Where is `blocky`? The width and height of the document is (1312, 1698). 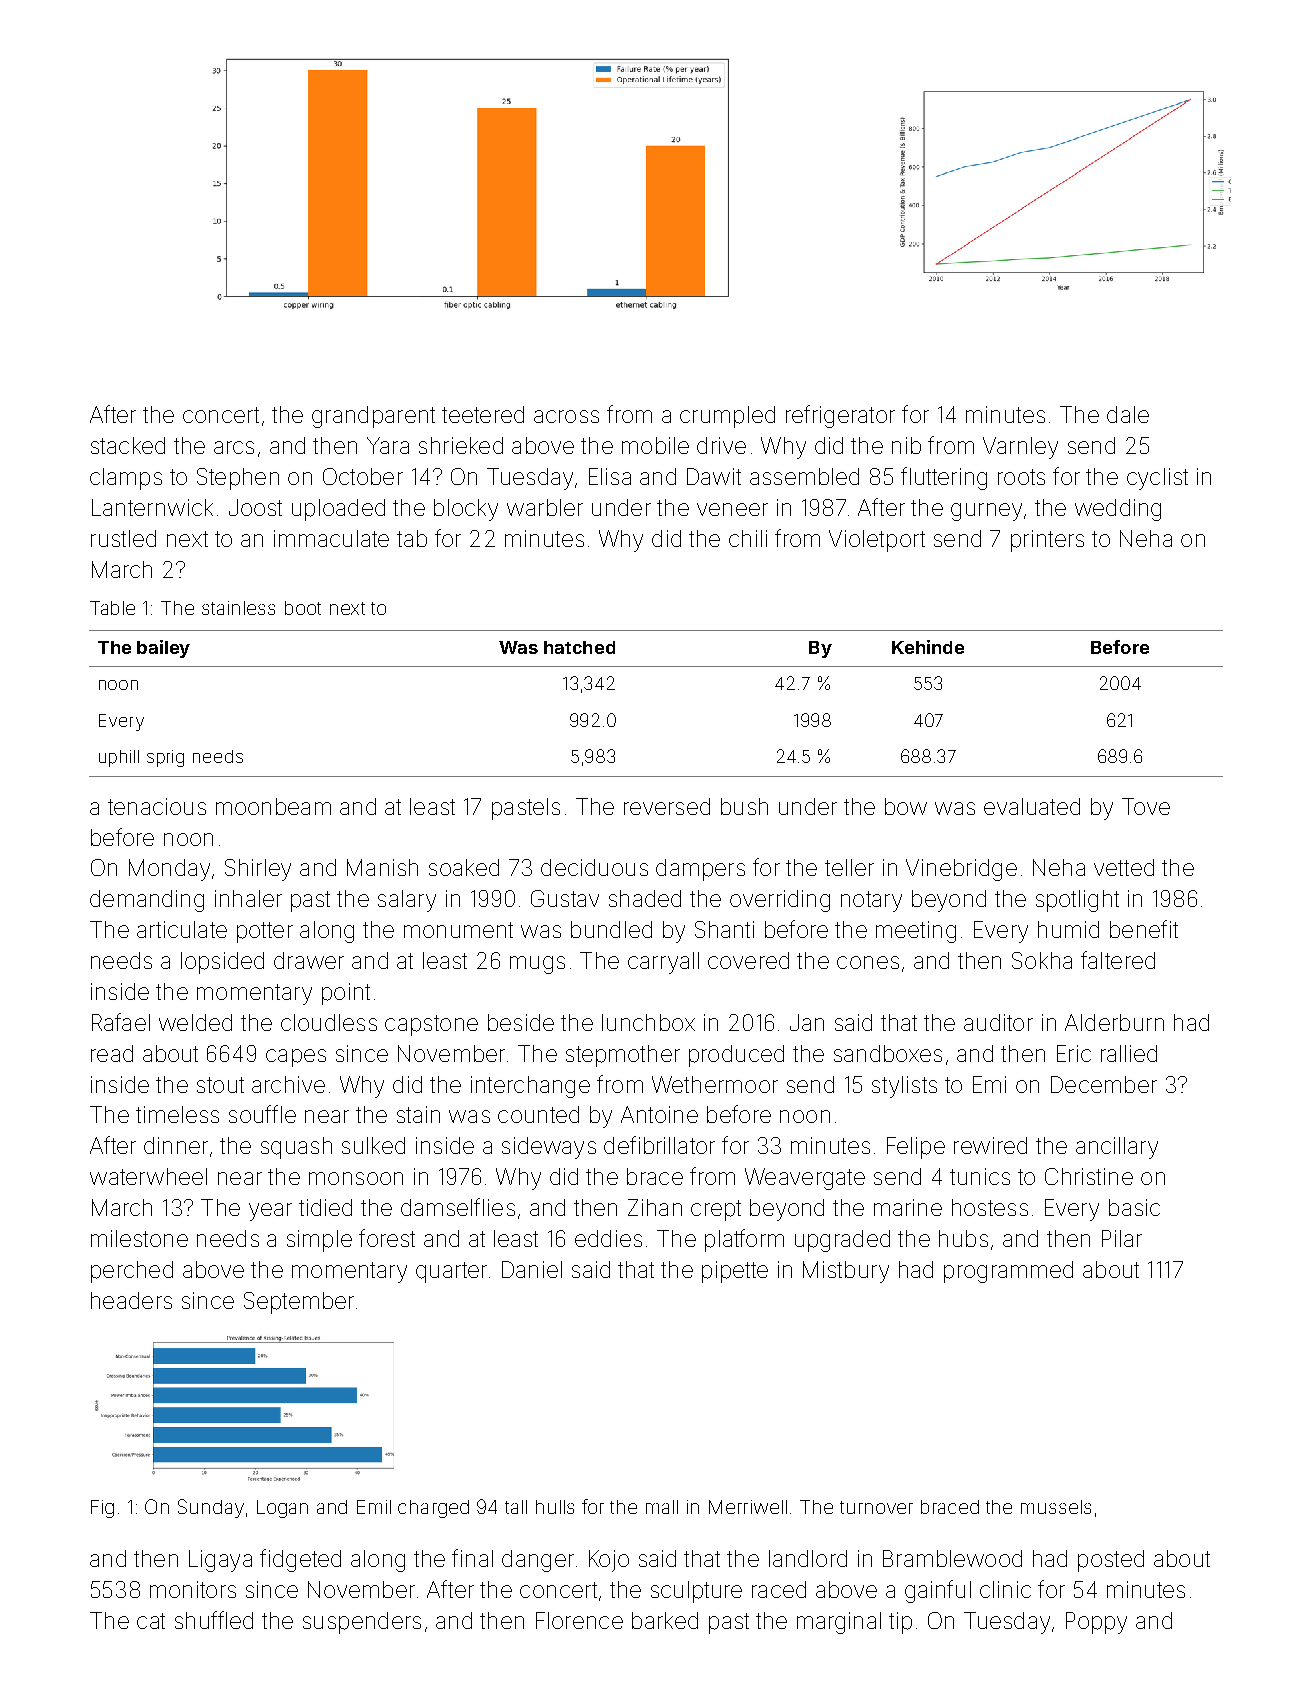 blocky is located at coordinates (466, 510).
